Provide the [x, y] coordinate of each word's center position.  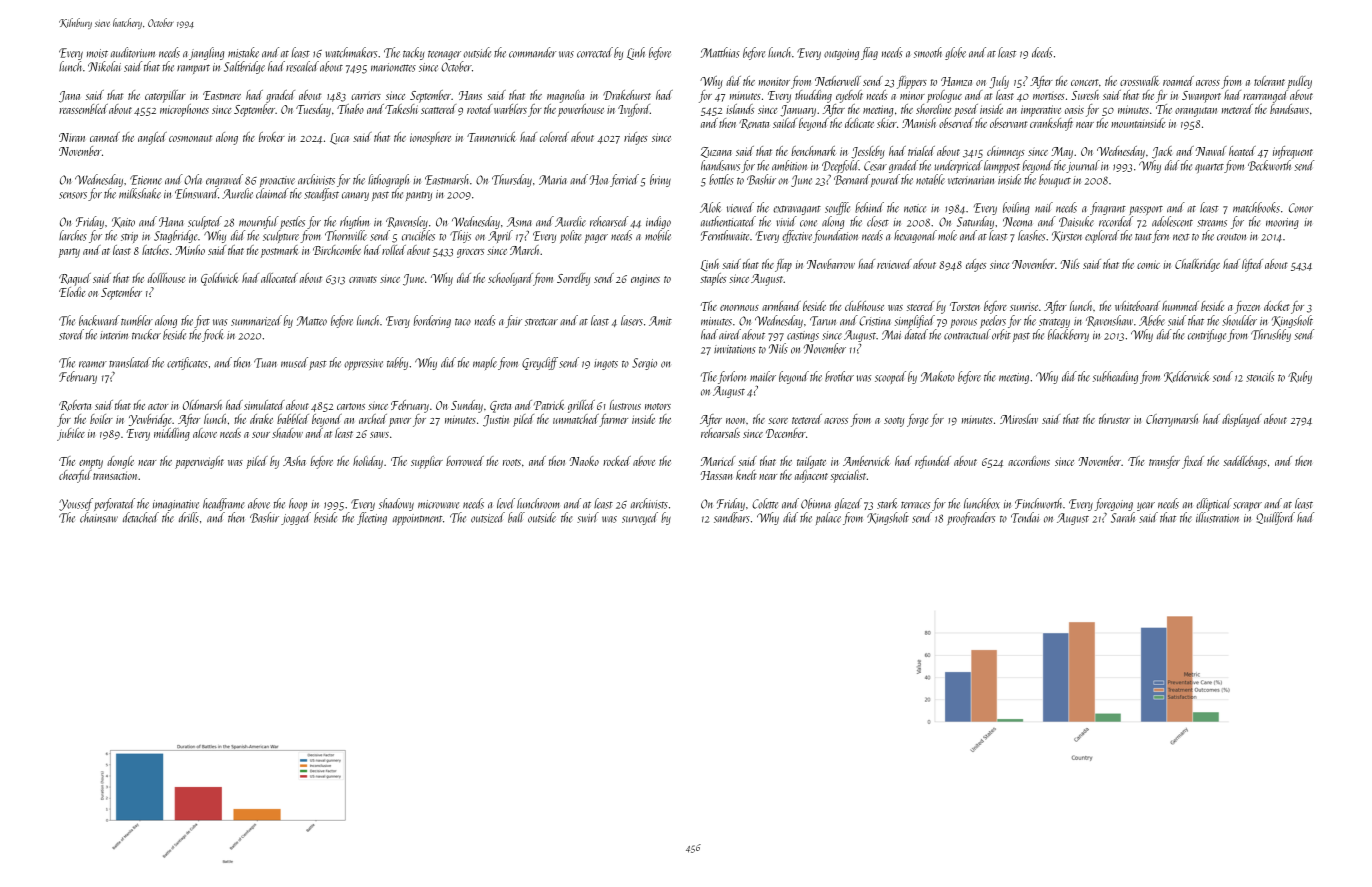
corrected [595, 52]
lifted [1252, 265]
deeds [1042, 52]
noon [735, 421]
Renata [754, 124]
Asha [294, 461]
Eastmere [222, 95]
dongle [120, 462]
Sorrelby [573, 279]
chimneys [1006, 152]
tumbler [137, 320]
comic [1148, 264]
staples [713, 279]
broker [272, 137]
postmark [279, 251]
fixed [1193, 462]
